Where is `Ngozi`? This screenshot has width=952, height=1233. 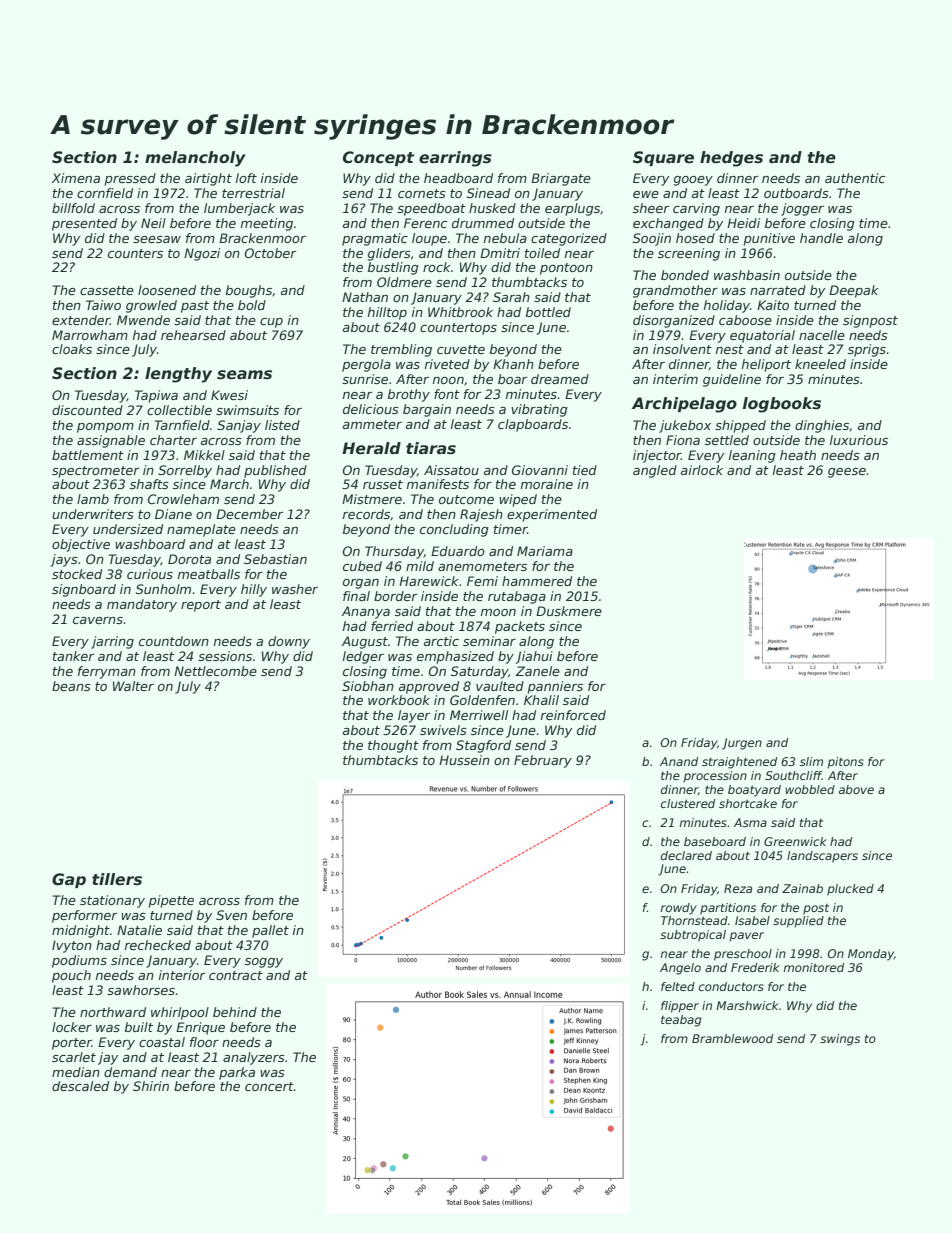
Ngozi is located at coordinates (202, 254).
